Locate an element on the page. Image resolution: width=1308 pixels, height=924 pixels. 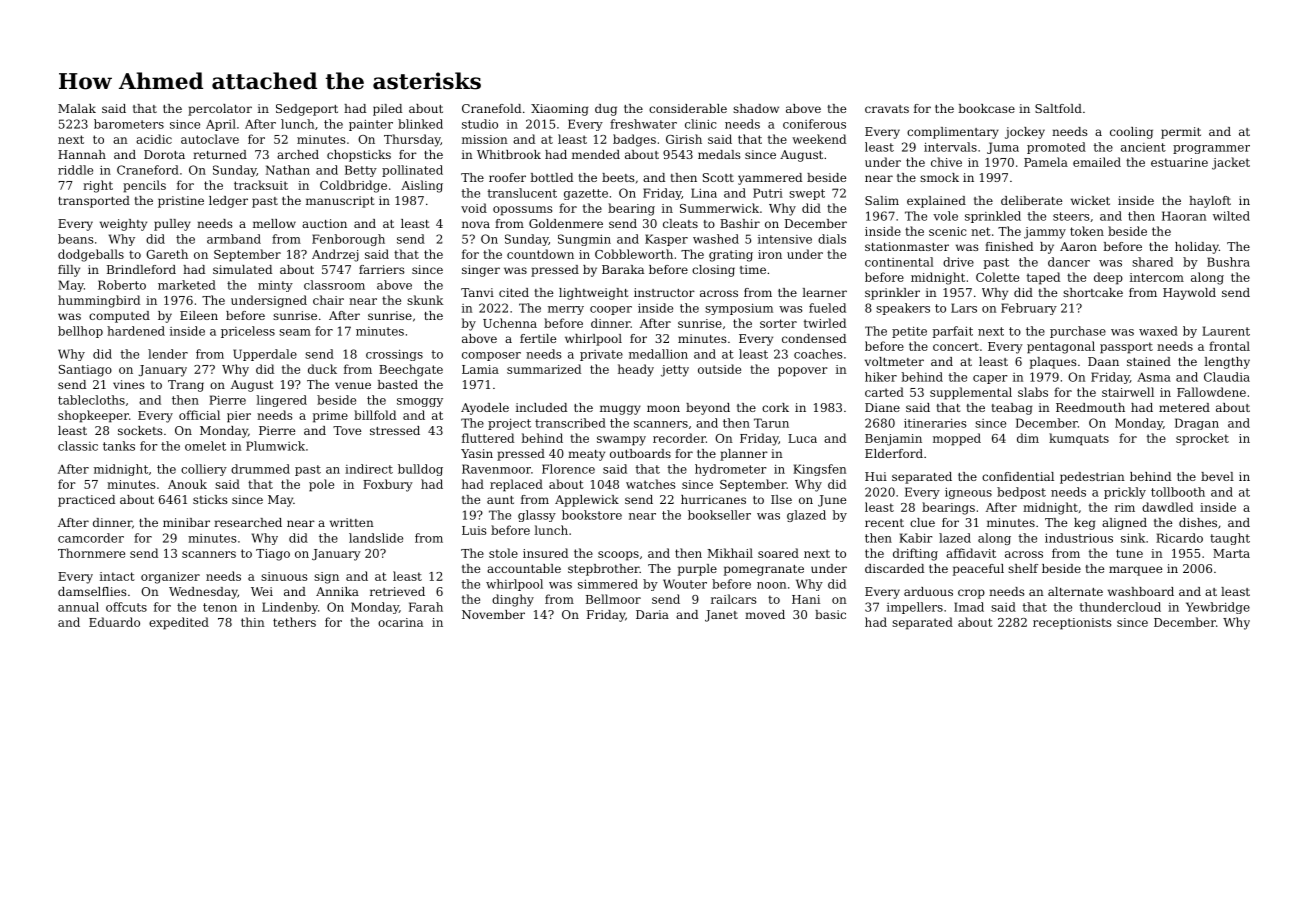
annual is located at coordinates (78, 607).
